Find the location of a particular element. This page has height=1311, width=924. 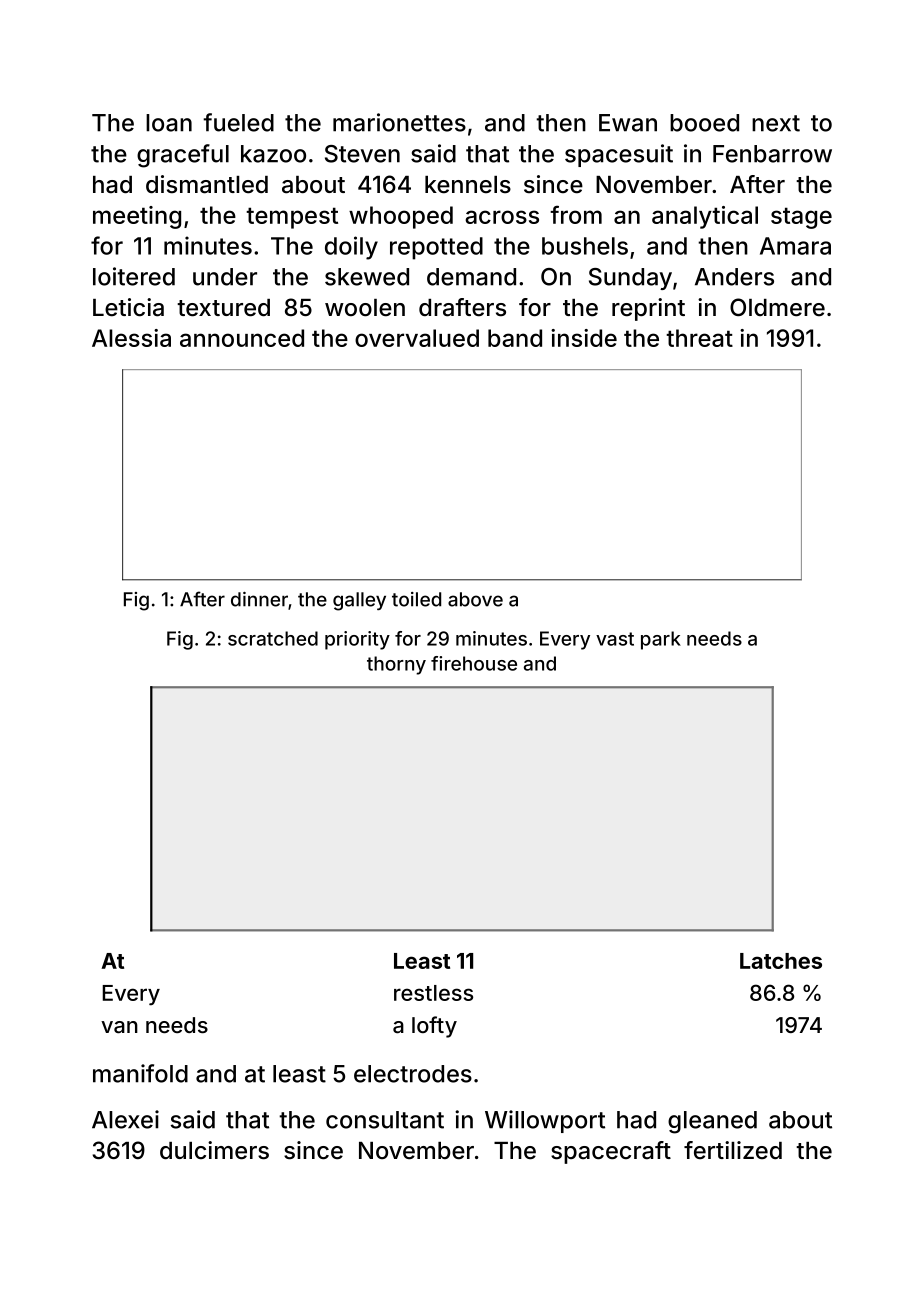

van is located at coordinates (119, 1027).
